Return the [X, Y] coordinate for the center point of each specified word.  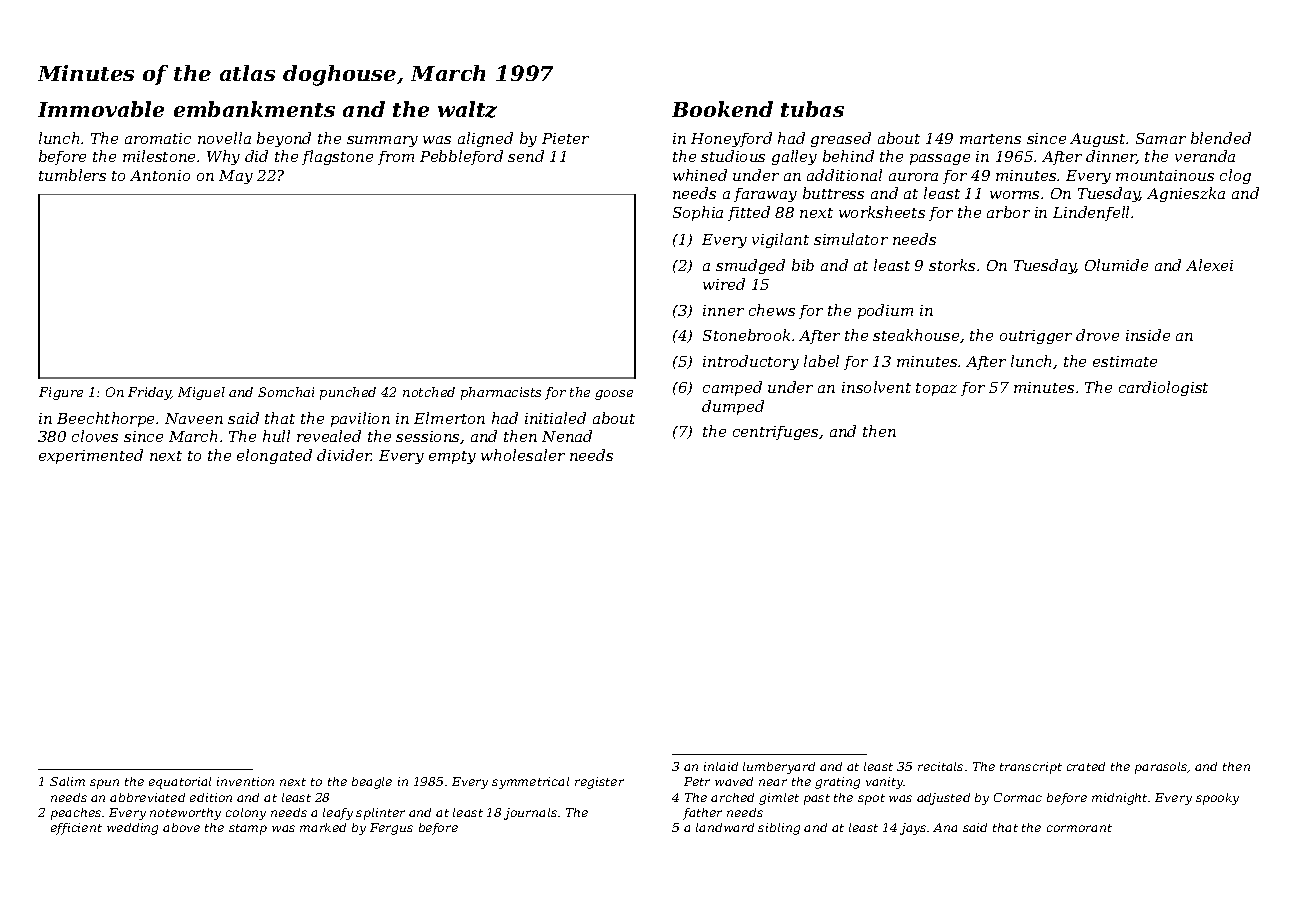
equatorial [180, 783]
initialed [555, 418]
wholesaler [523, 455]
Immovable [101, 109]
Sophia [698, 213]
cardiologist [1163, 388]
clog [1235, 176]
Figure [61, 393]
